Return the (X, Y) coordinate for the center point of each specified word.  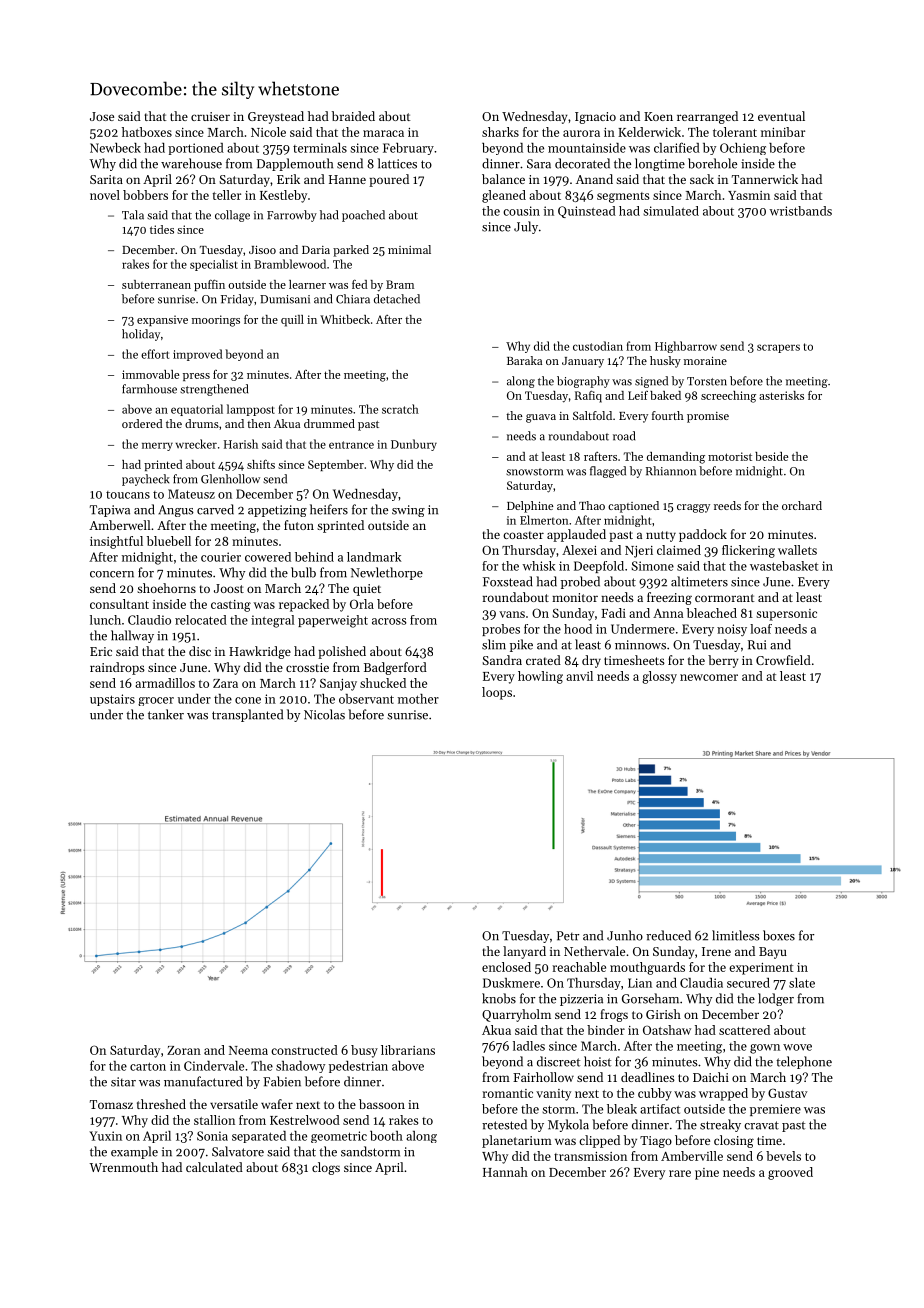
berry (723, 661)
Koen (658, 116)
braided (353, 116)
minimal (409, 249)
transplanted (247, 715)
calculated (214, 1167)
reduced (668, 935)
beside (771, 456)
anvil (579, 676)
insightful (116, 542)
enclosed (506, 967)
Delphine (530, 507)
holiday (141, 335)
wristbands (800, 211)
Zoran (184, 1050)
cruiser (210, 116)
